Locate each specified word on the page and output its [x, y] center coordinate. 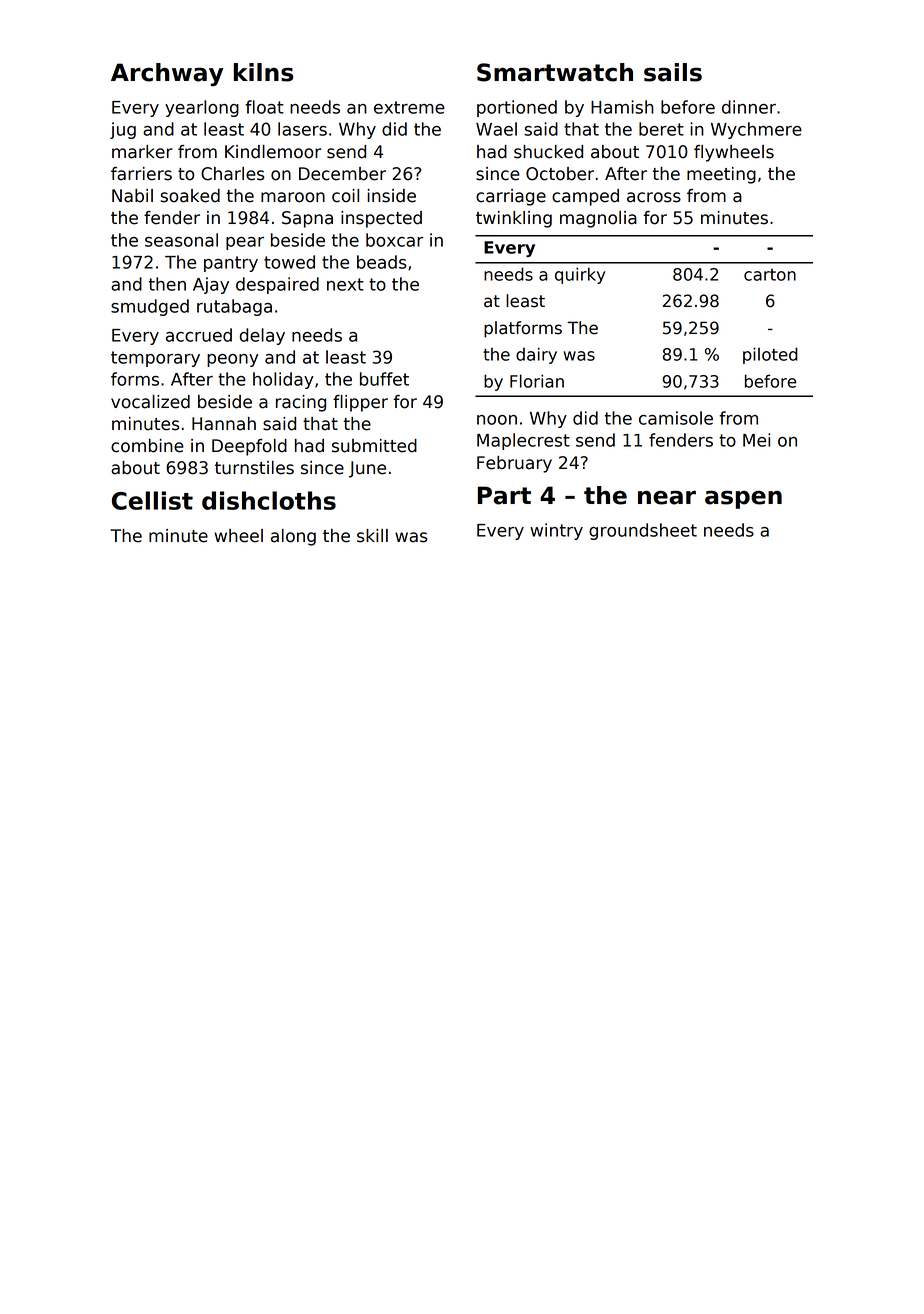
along [293, 537]
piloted [770, 355]
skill [372, 536]
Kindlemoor [273, 152]
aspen [743, 500]
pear [245, 243]
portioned [517, 108]
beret [661, 129]
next [345, 284]
